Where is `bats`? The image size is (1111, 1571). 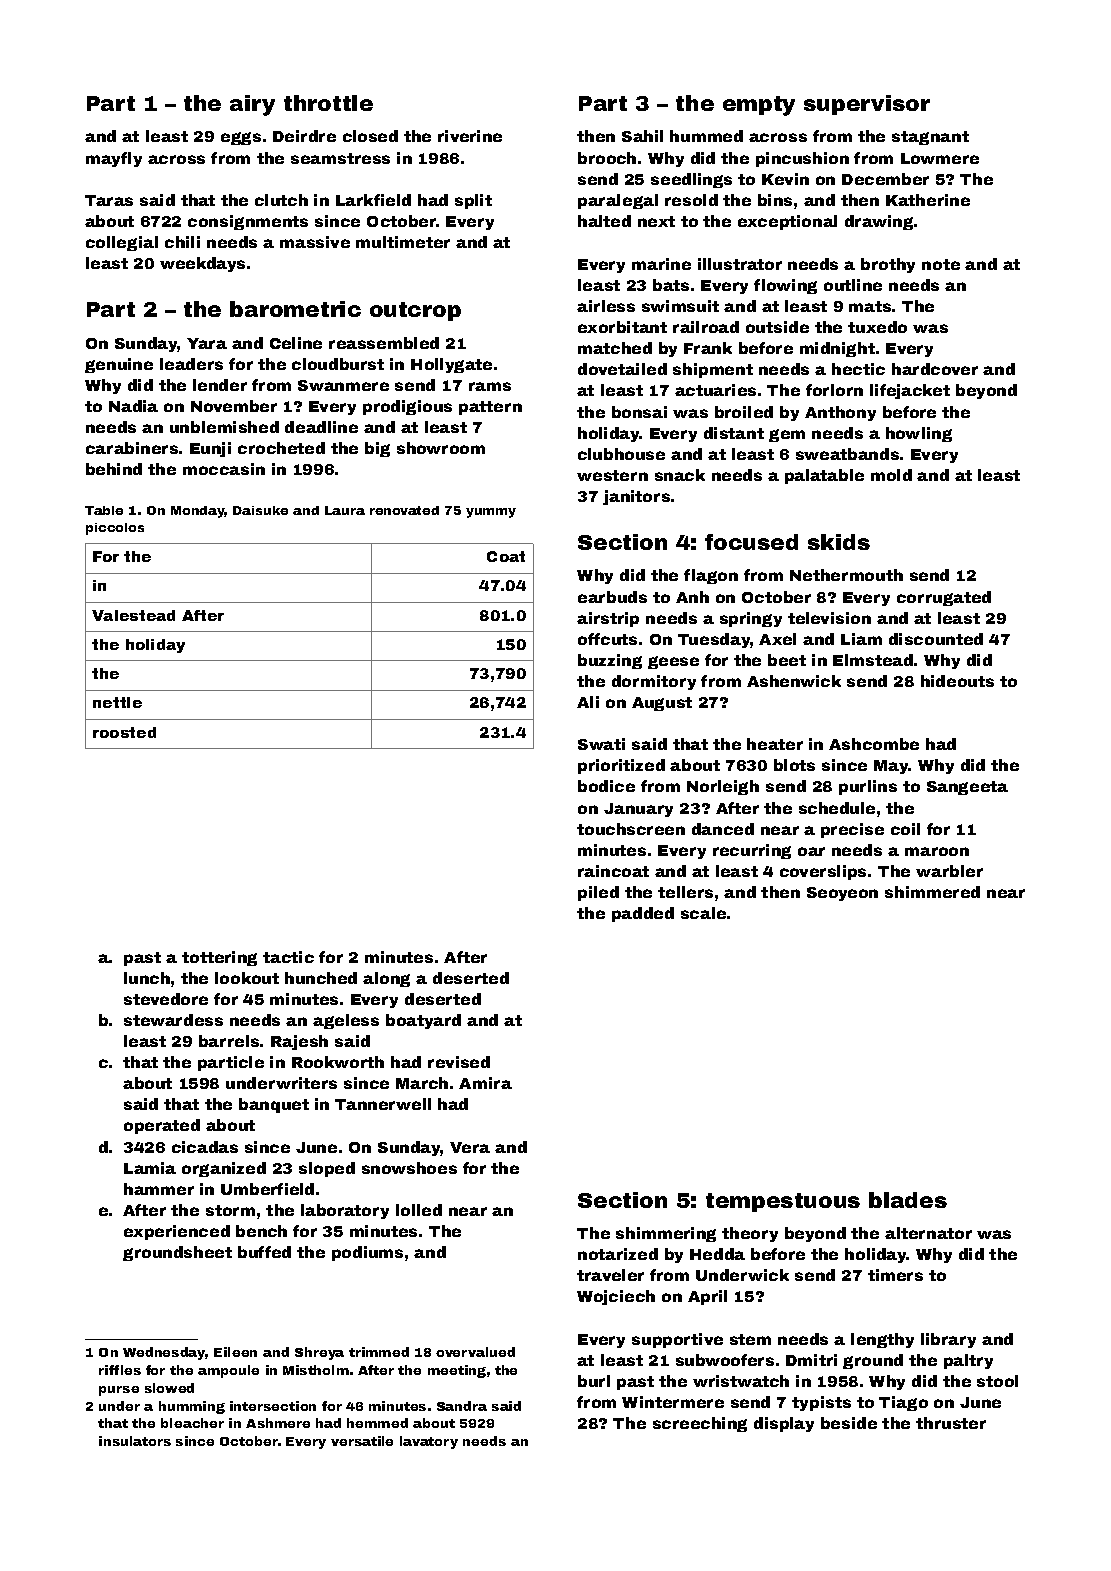
bats is located at coordinates (671, 285).
